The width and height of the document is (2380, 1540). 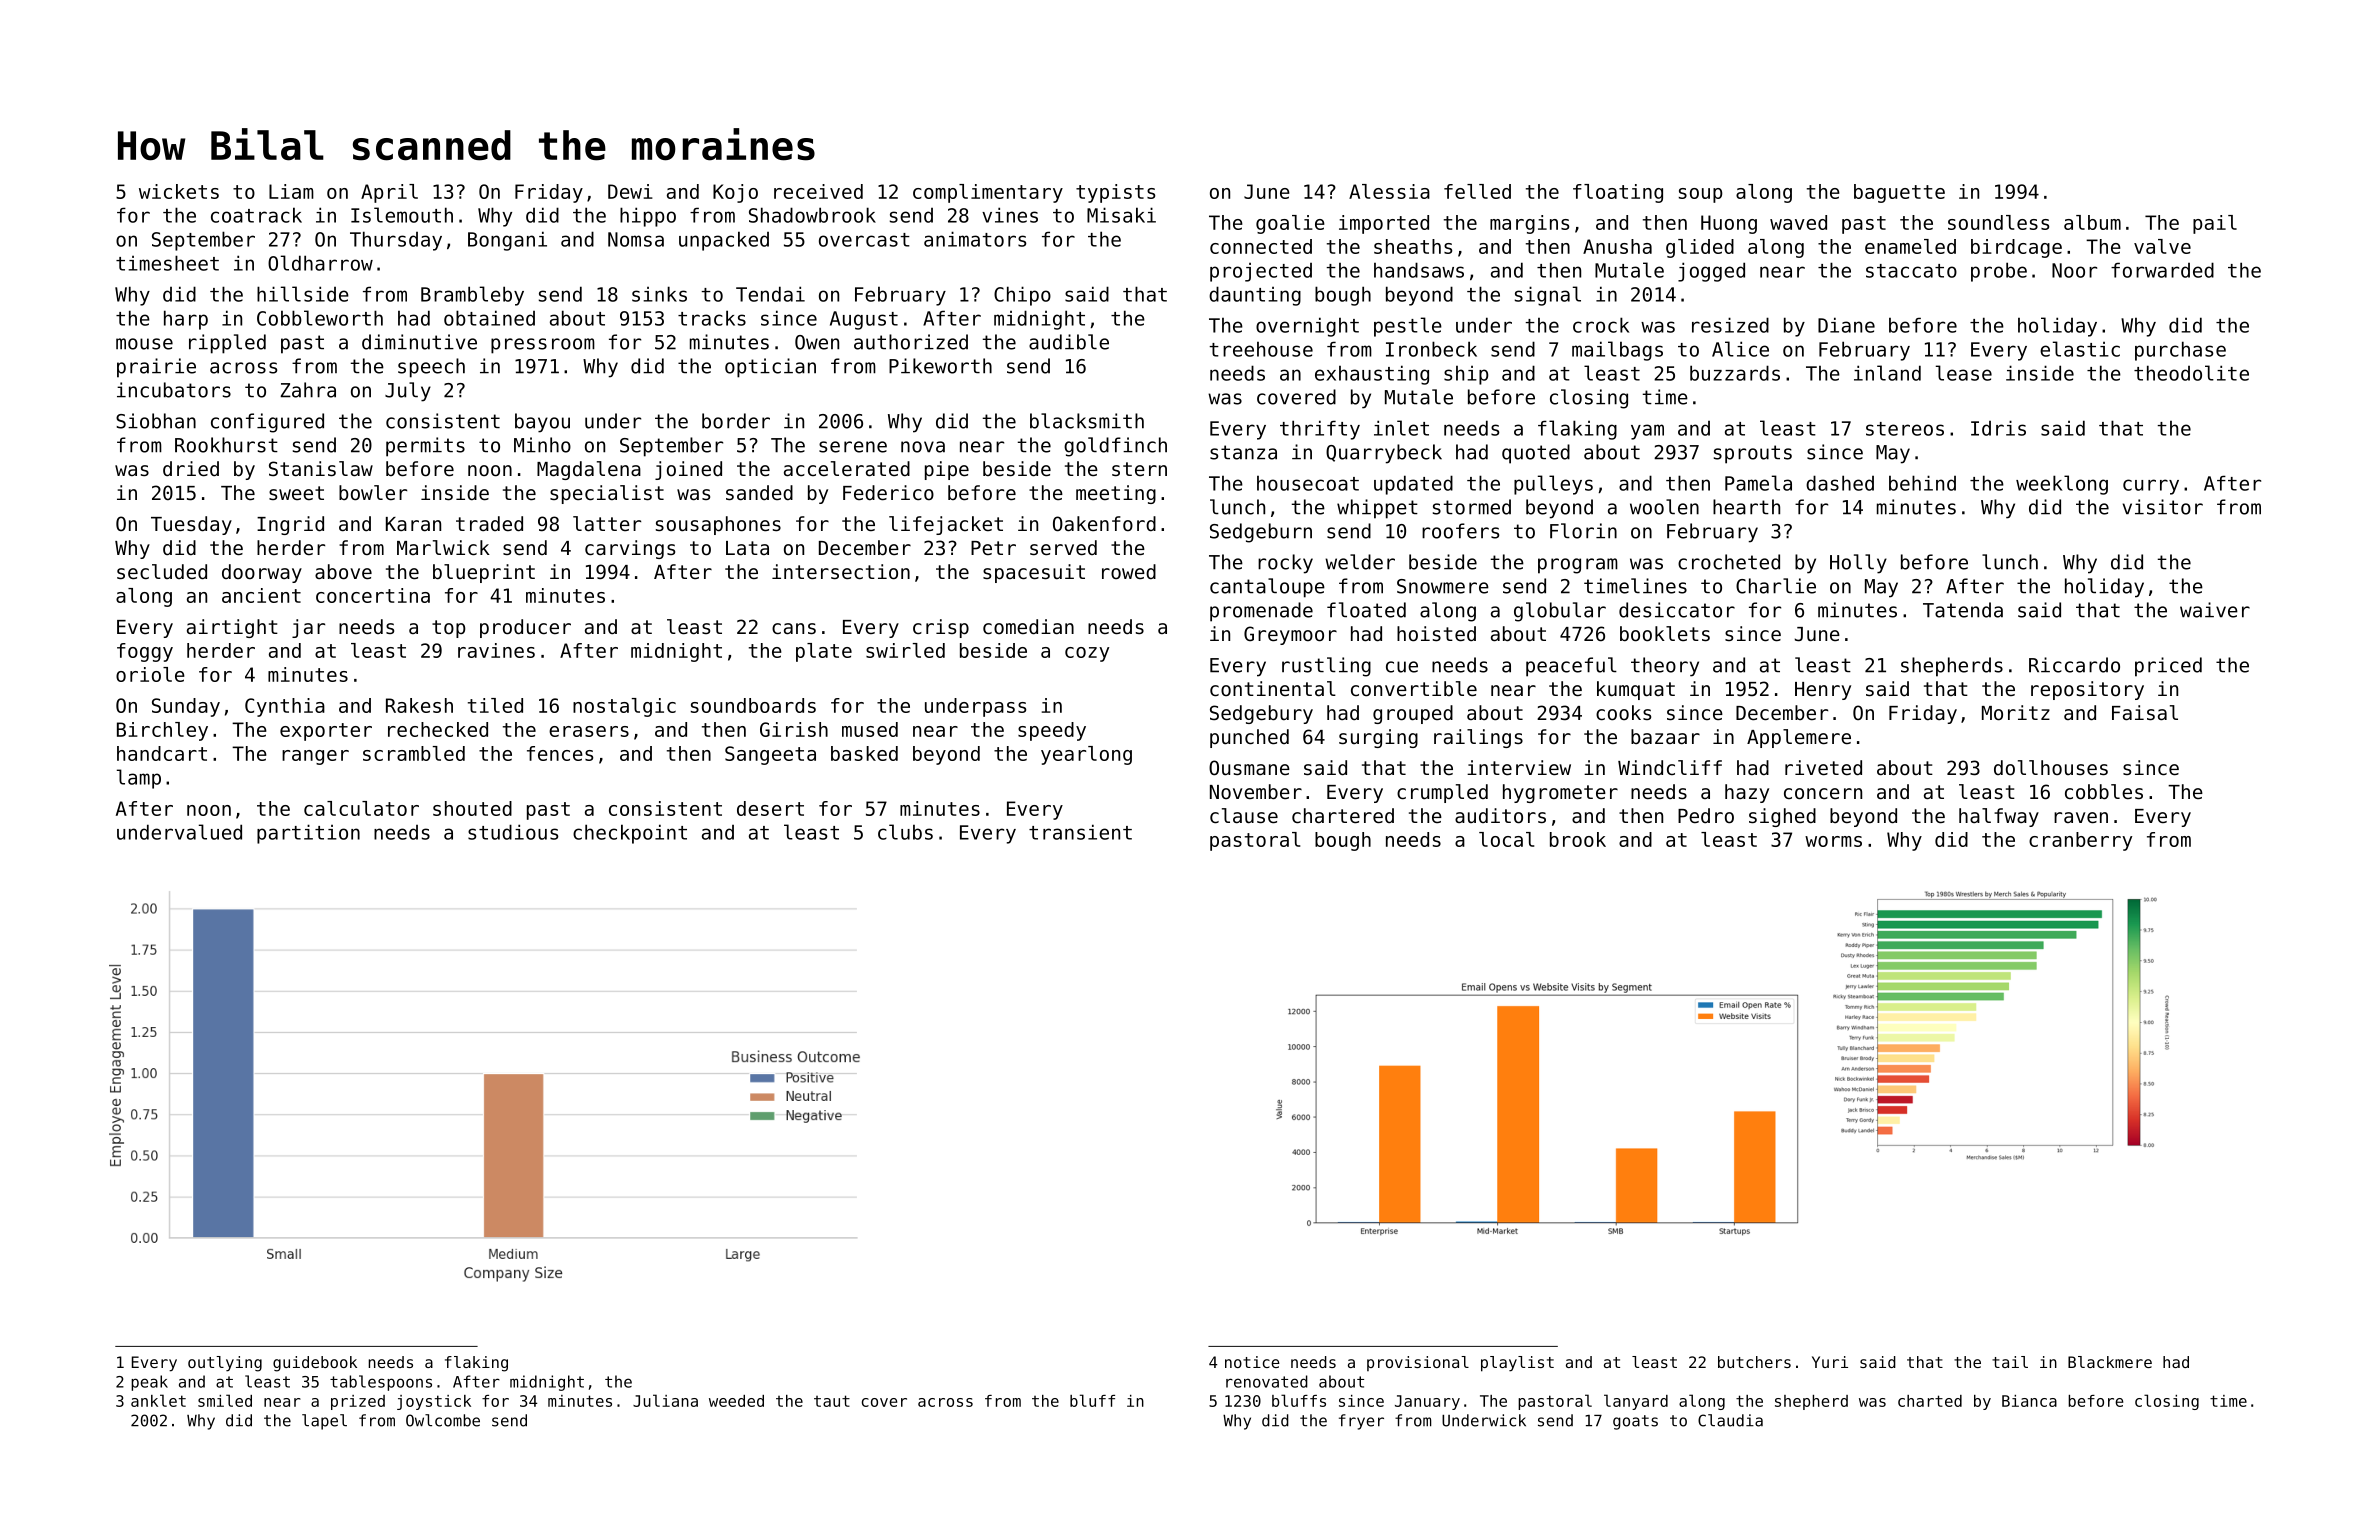 I want to click on baguette, so click(x=1899, y=193).
